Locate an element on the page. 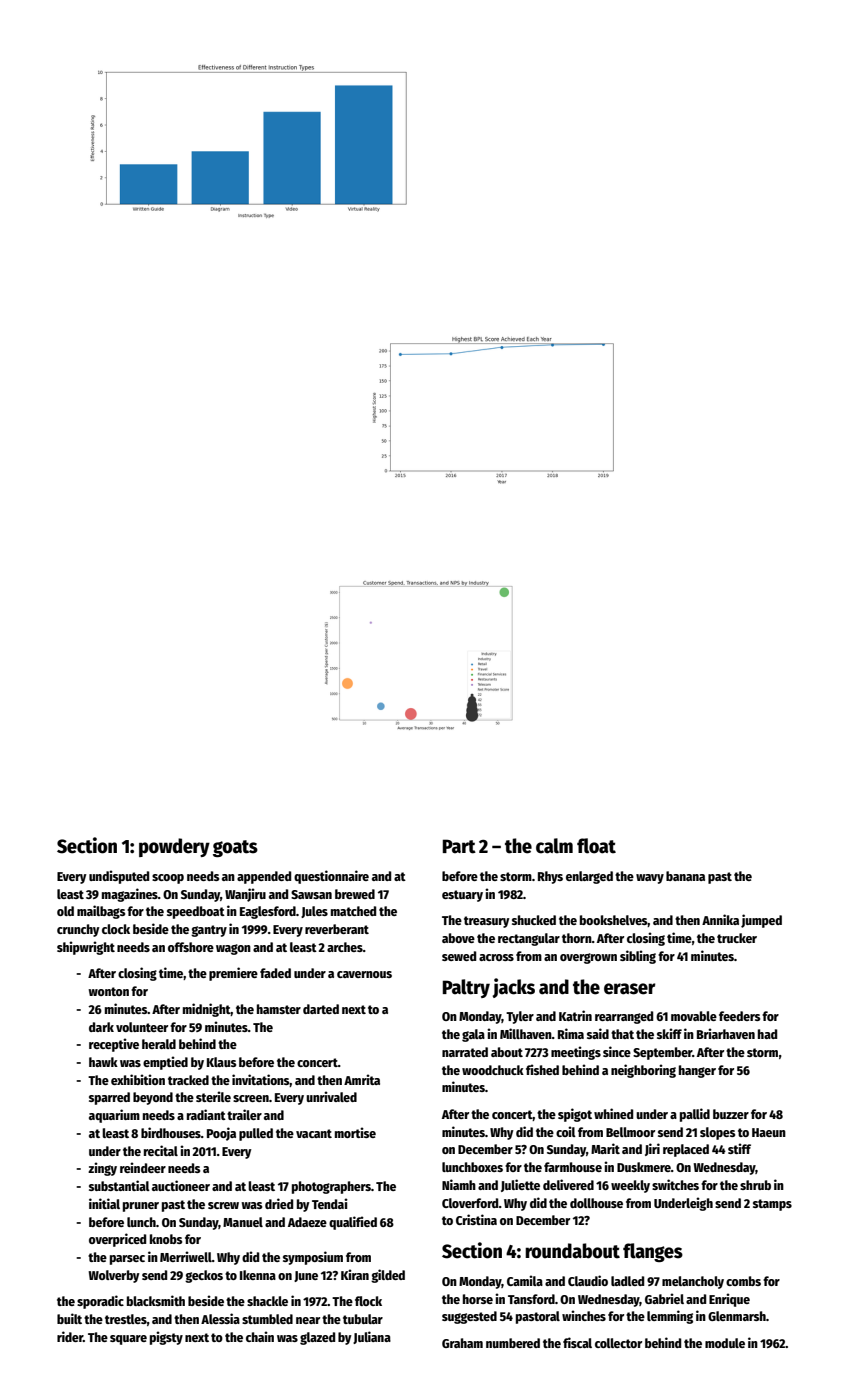  emptied is located at coordinates (165, 1063).
